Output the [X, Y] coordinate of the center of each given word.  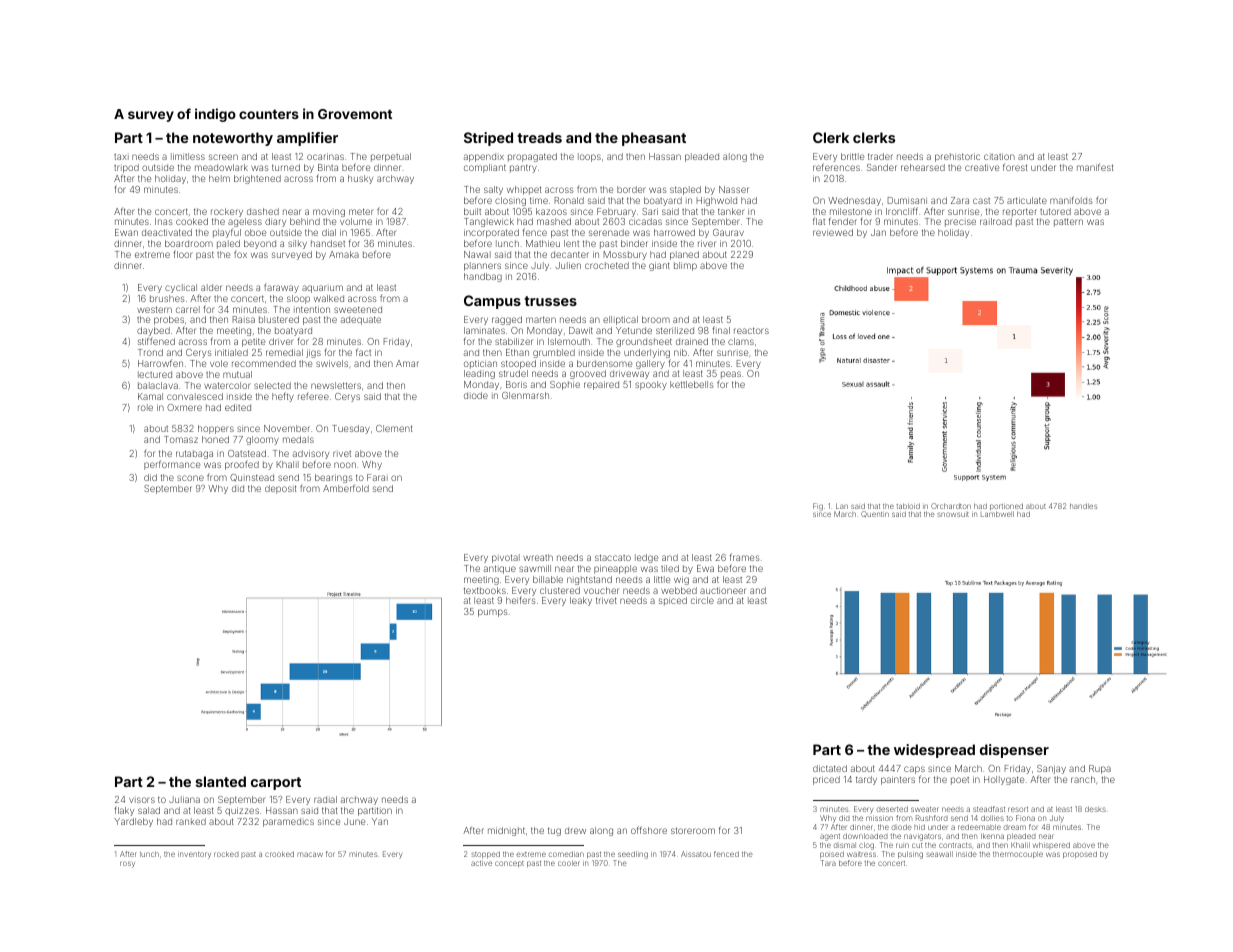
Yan [380, 821]
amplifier [307, 139]
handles [1083, 506]
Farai [377, 477]
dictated [830, 768]
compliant [485, 168]
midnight [506, 831]
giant [659, 266]
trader [880, 156]
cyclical [181, 288]
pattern [1068, 222]
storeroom [693, 830]
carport [276, 783]
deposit [280, 489]
